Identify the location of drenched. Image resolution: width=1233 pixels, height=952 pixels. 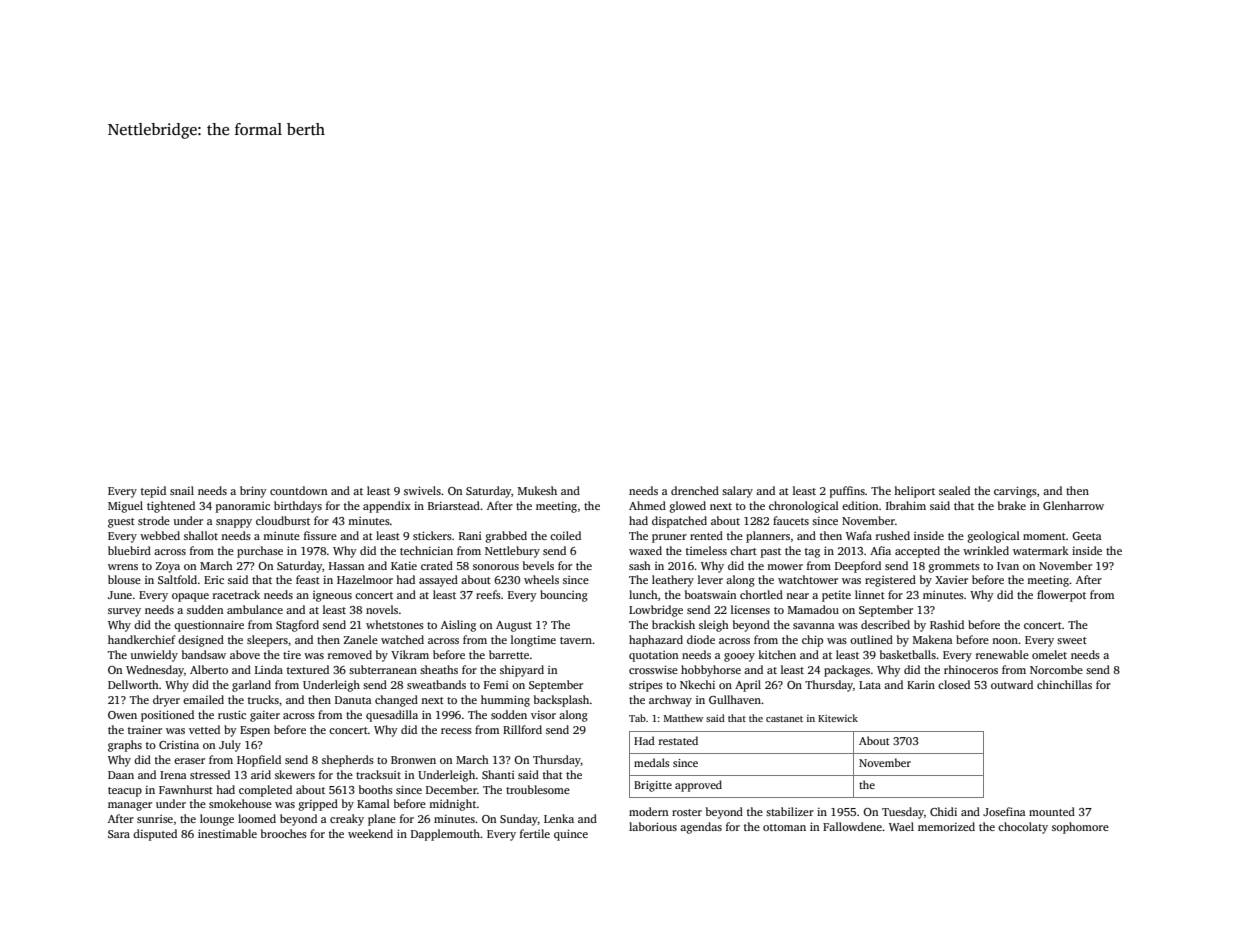
(695, 490).
